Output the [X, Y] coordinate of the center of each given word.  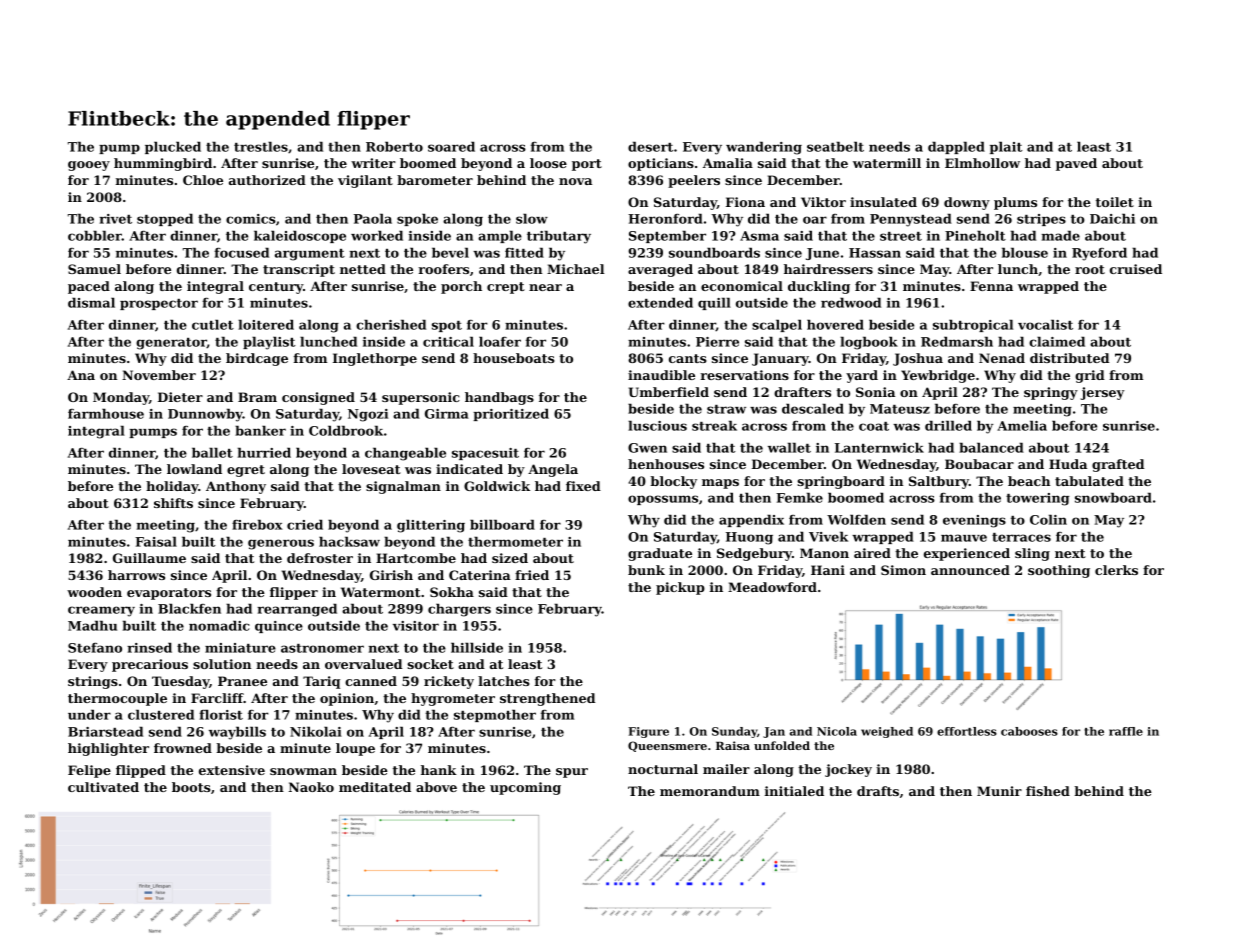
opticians [661, 164]
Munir [999, 791]
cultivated [103, 787]
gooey [89, 166]
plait [1006, 147]
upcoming [525, 788]
